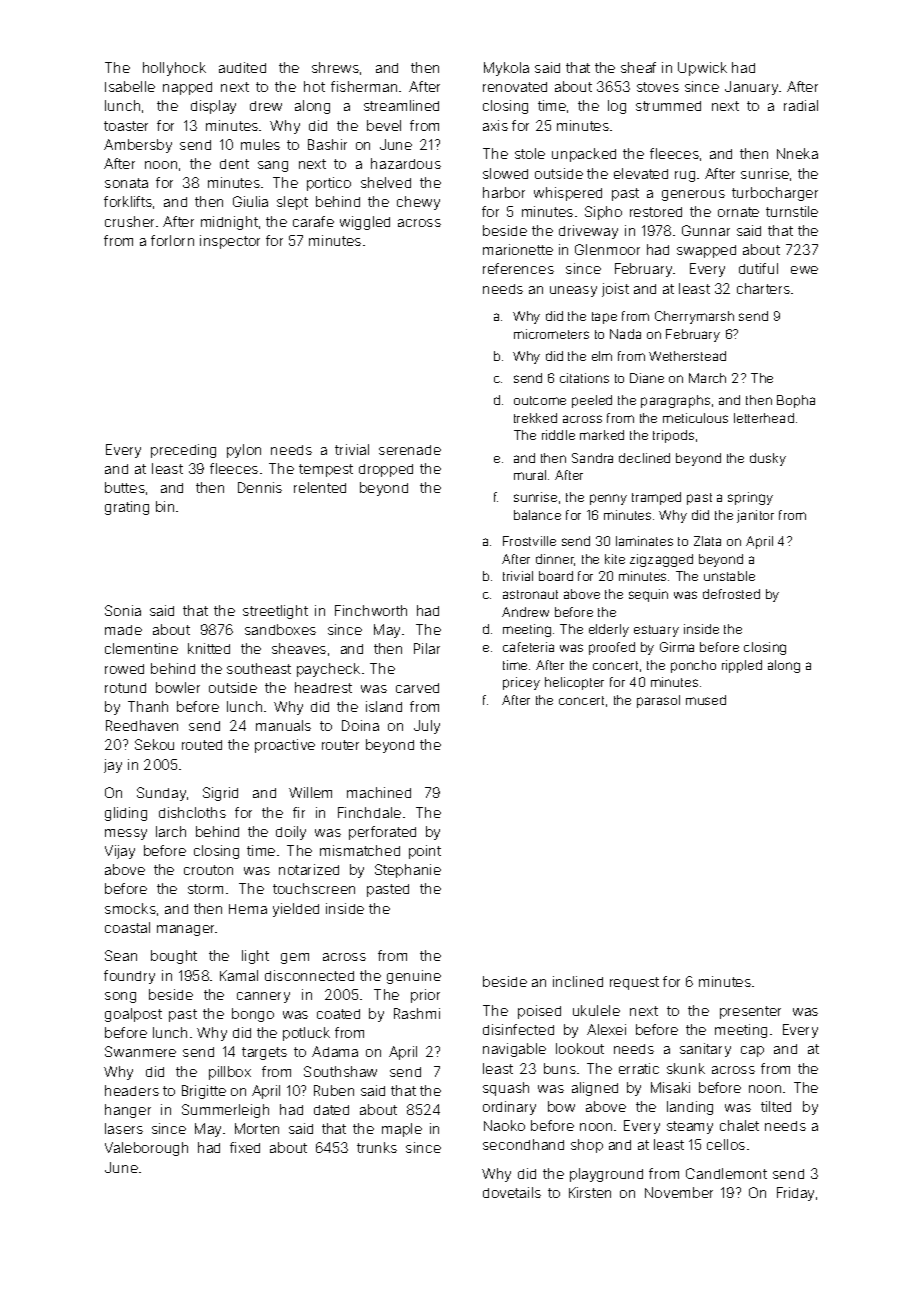  What do you see at coordinates (644, 458) in the screenshot?
I see `declined` at bounding box center [644, 458].
